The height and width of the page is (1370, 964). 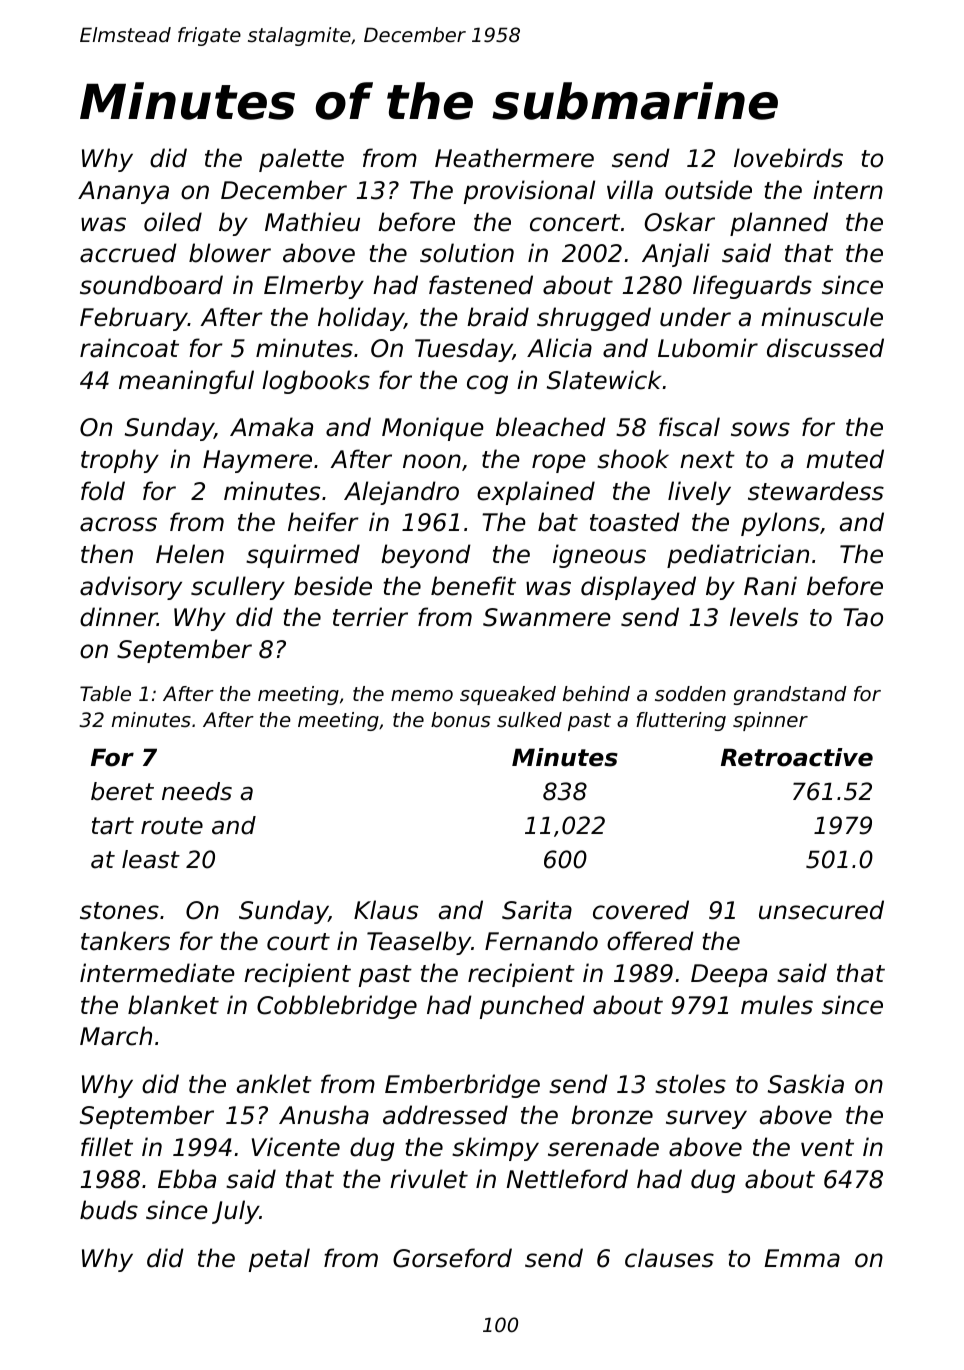 What do you see at coordinates (323, 522) in the page?
I see `heifer` at bounding box center [323, 522].
